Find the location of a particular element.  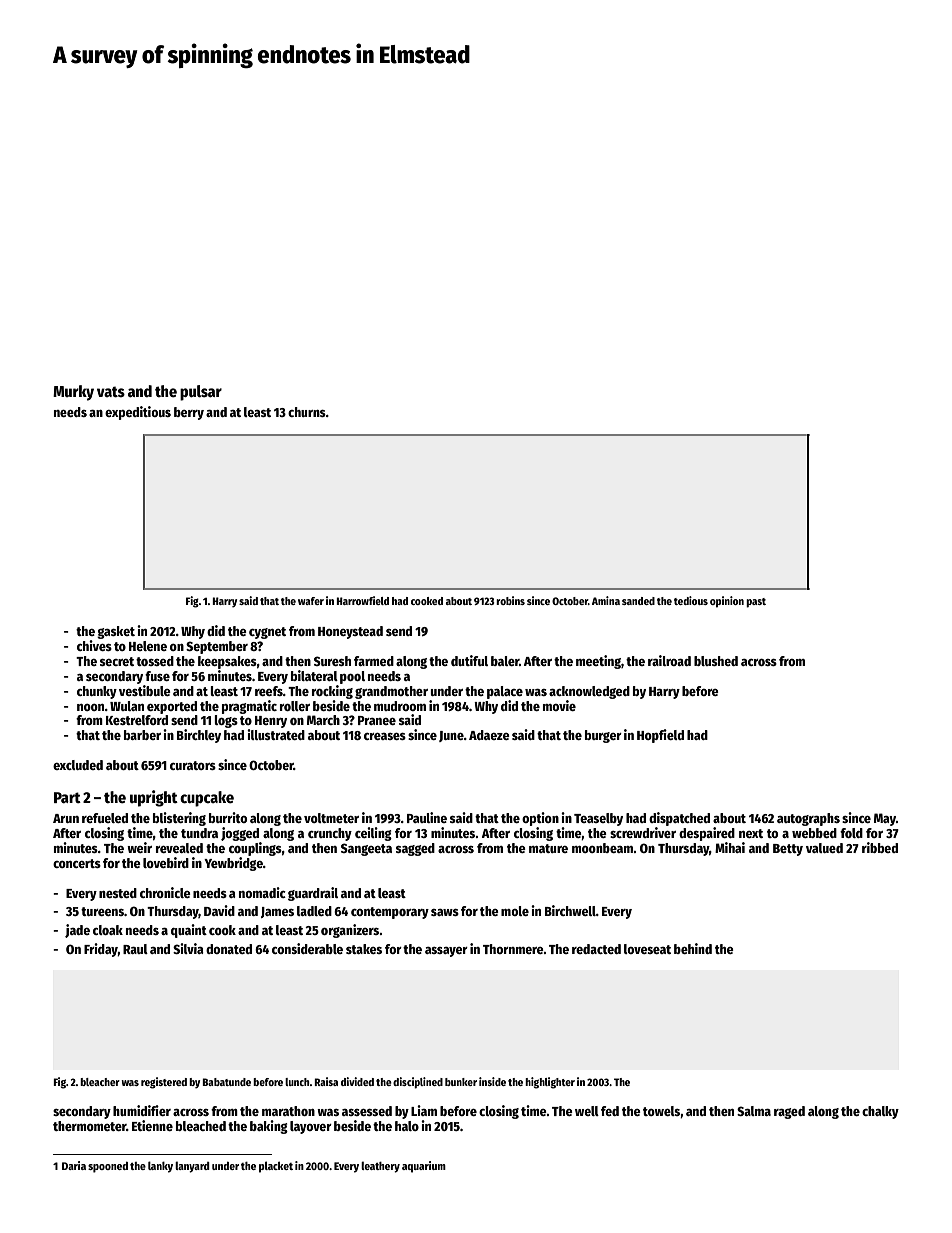

autographs is located at coordinates (808, 819).
